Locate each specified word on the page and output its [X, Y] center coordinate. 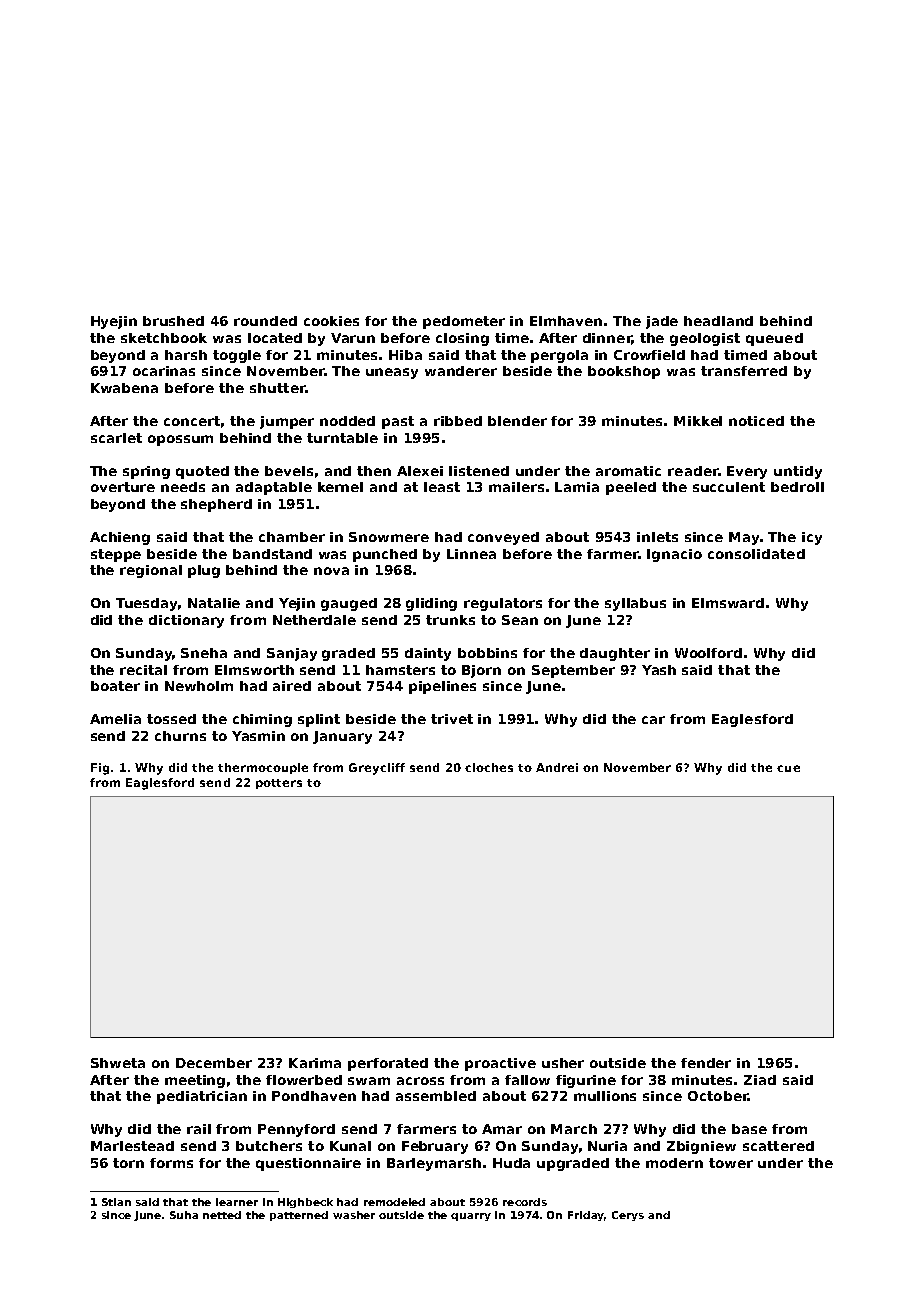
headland [718, 321]
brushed [173, 321]
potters [279, 784]
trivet [452, 719]
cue [788, 768]
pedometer [464, 322]
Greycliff [377, 769]
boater [115, 686]
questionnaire [308, 1164]
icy [812, 538]
